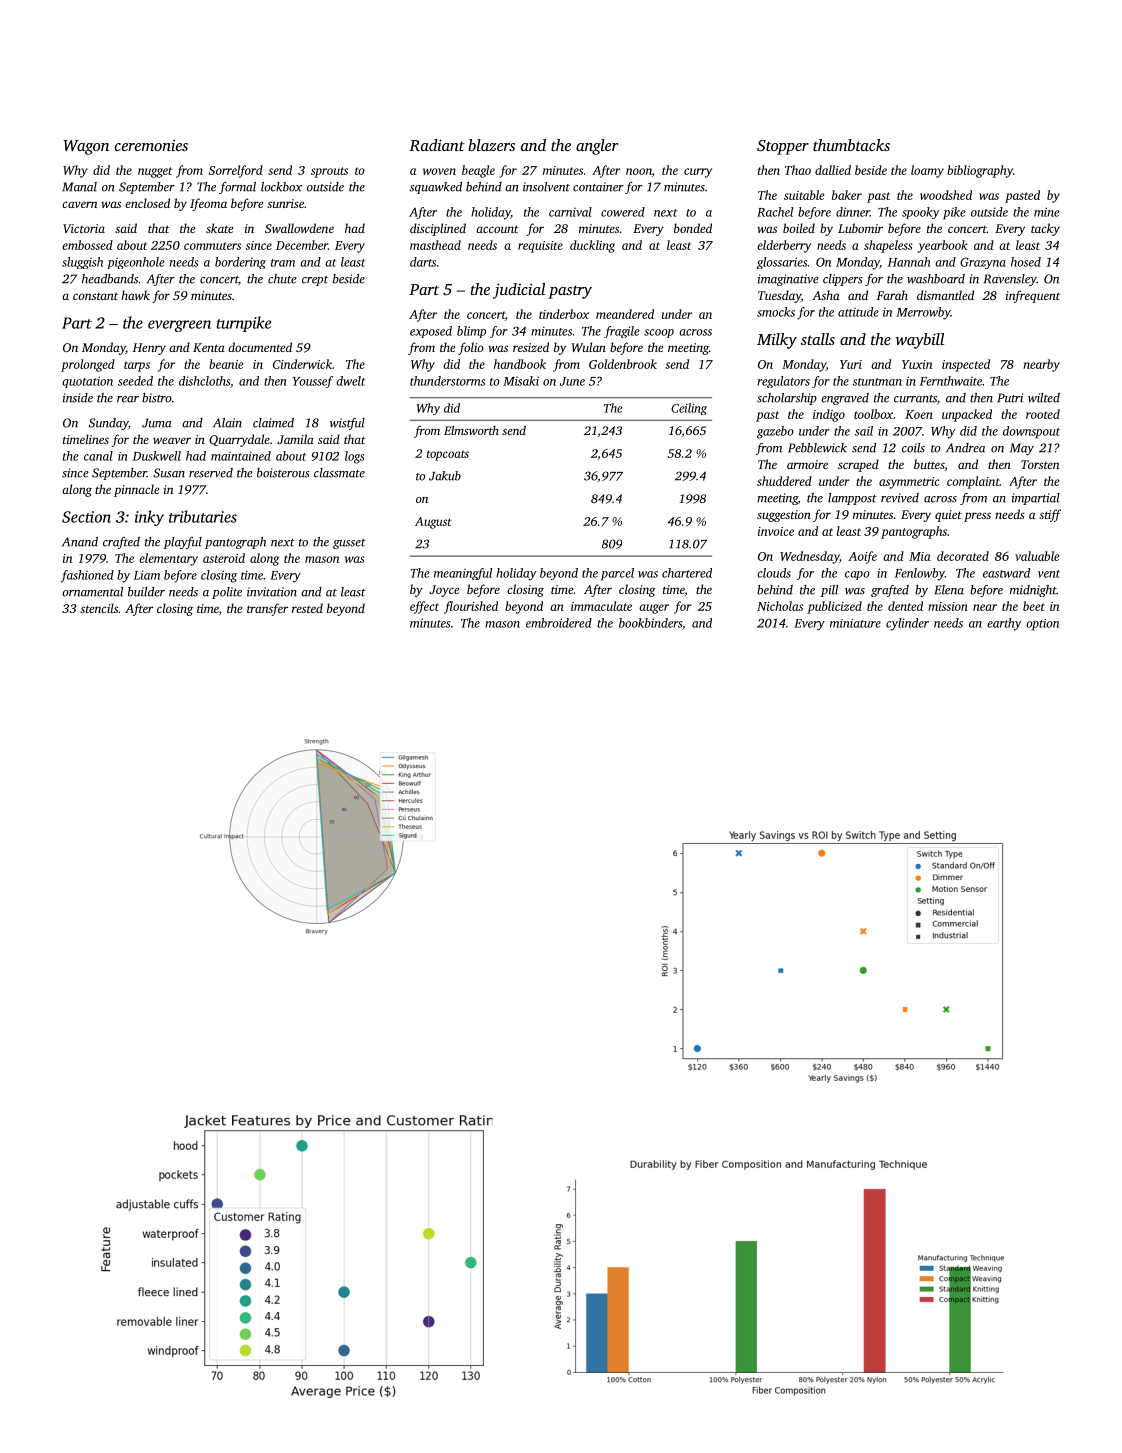 Image resolution: width=1122 pixels, height=1453 pixels. What do you see at coordinates (151, 145) in the document?
I see `ceremonies` at bounding box center [151, 145].
